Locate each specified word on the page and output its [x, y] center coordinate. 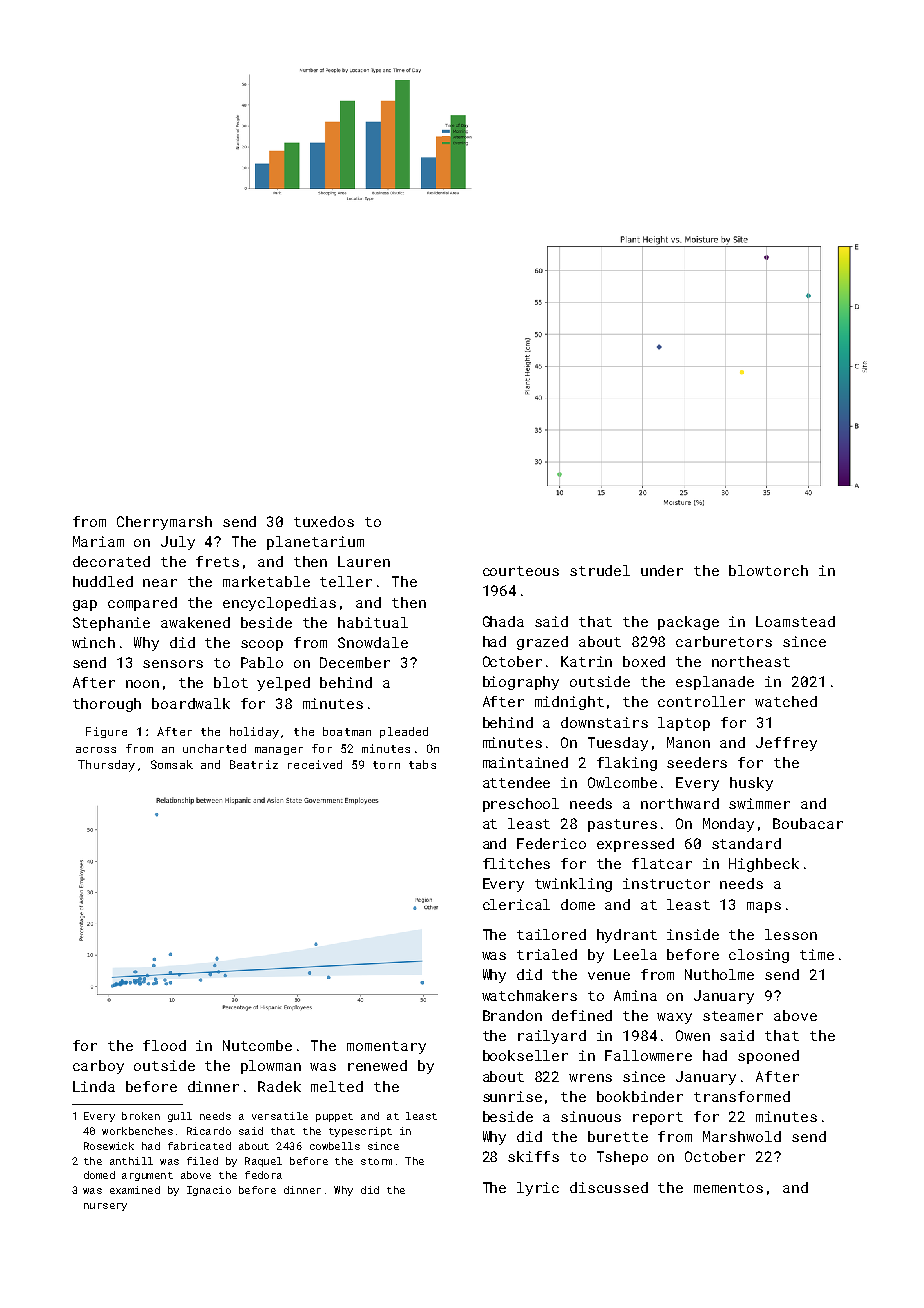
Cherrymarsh [164, 523]
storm [376, 1161]
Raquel [263, 1162]
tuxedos [324, 521]
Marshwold [742, 1136]
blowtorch [768, 570]
